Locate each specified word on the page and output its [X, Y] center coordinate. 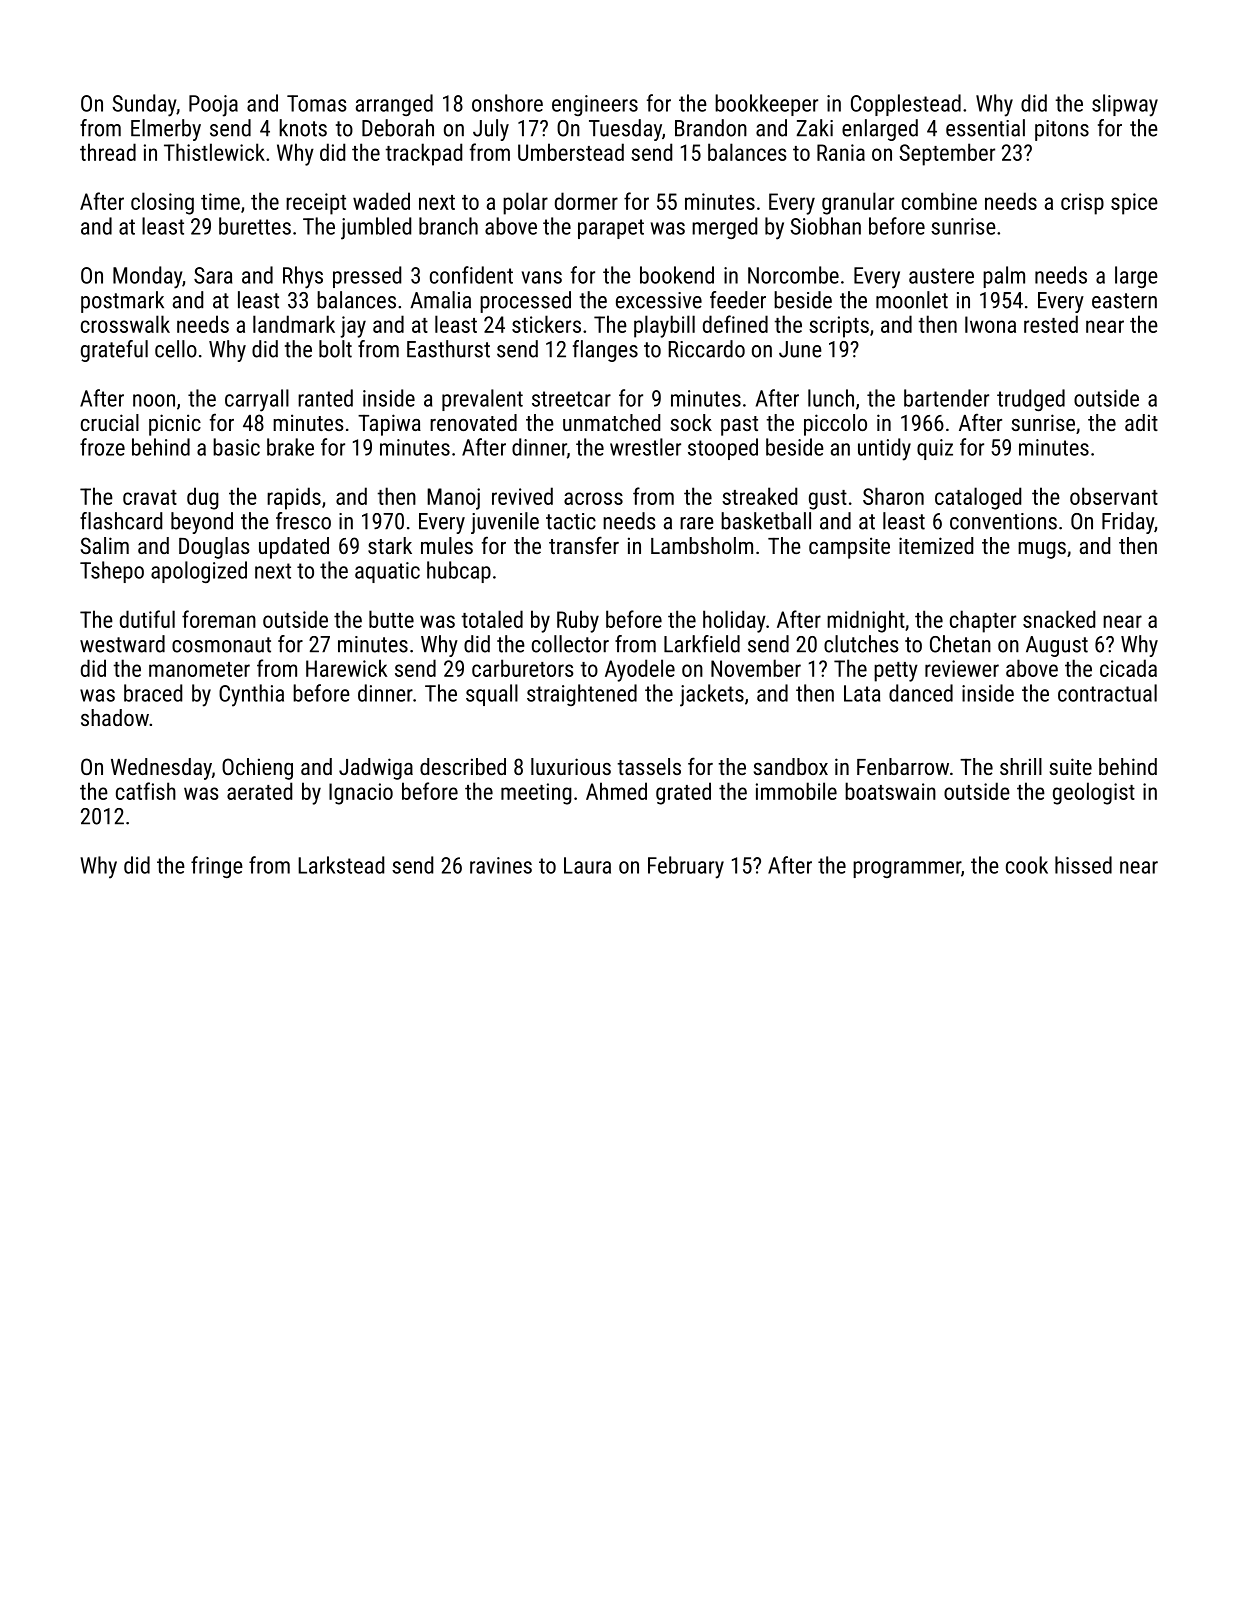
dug [203, 498]
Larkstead [341, 865]
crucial [110, 422]
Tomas [317, 103]
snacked [1059, 619]
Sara [213, 275]
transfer [584, 545]
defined [735, 324]
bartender [946, 398]
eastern [1124, 301]
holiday [734, 621]
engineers [595, 105]
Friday [1128, 523]
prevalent [482, 400]
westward [122, 644]
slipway [1125, 105]
